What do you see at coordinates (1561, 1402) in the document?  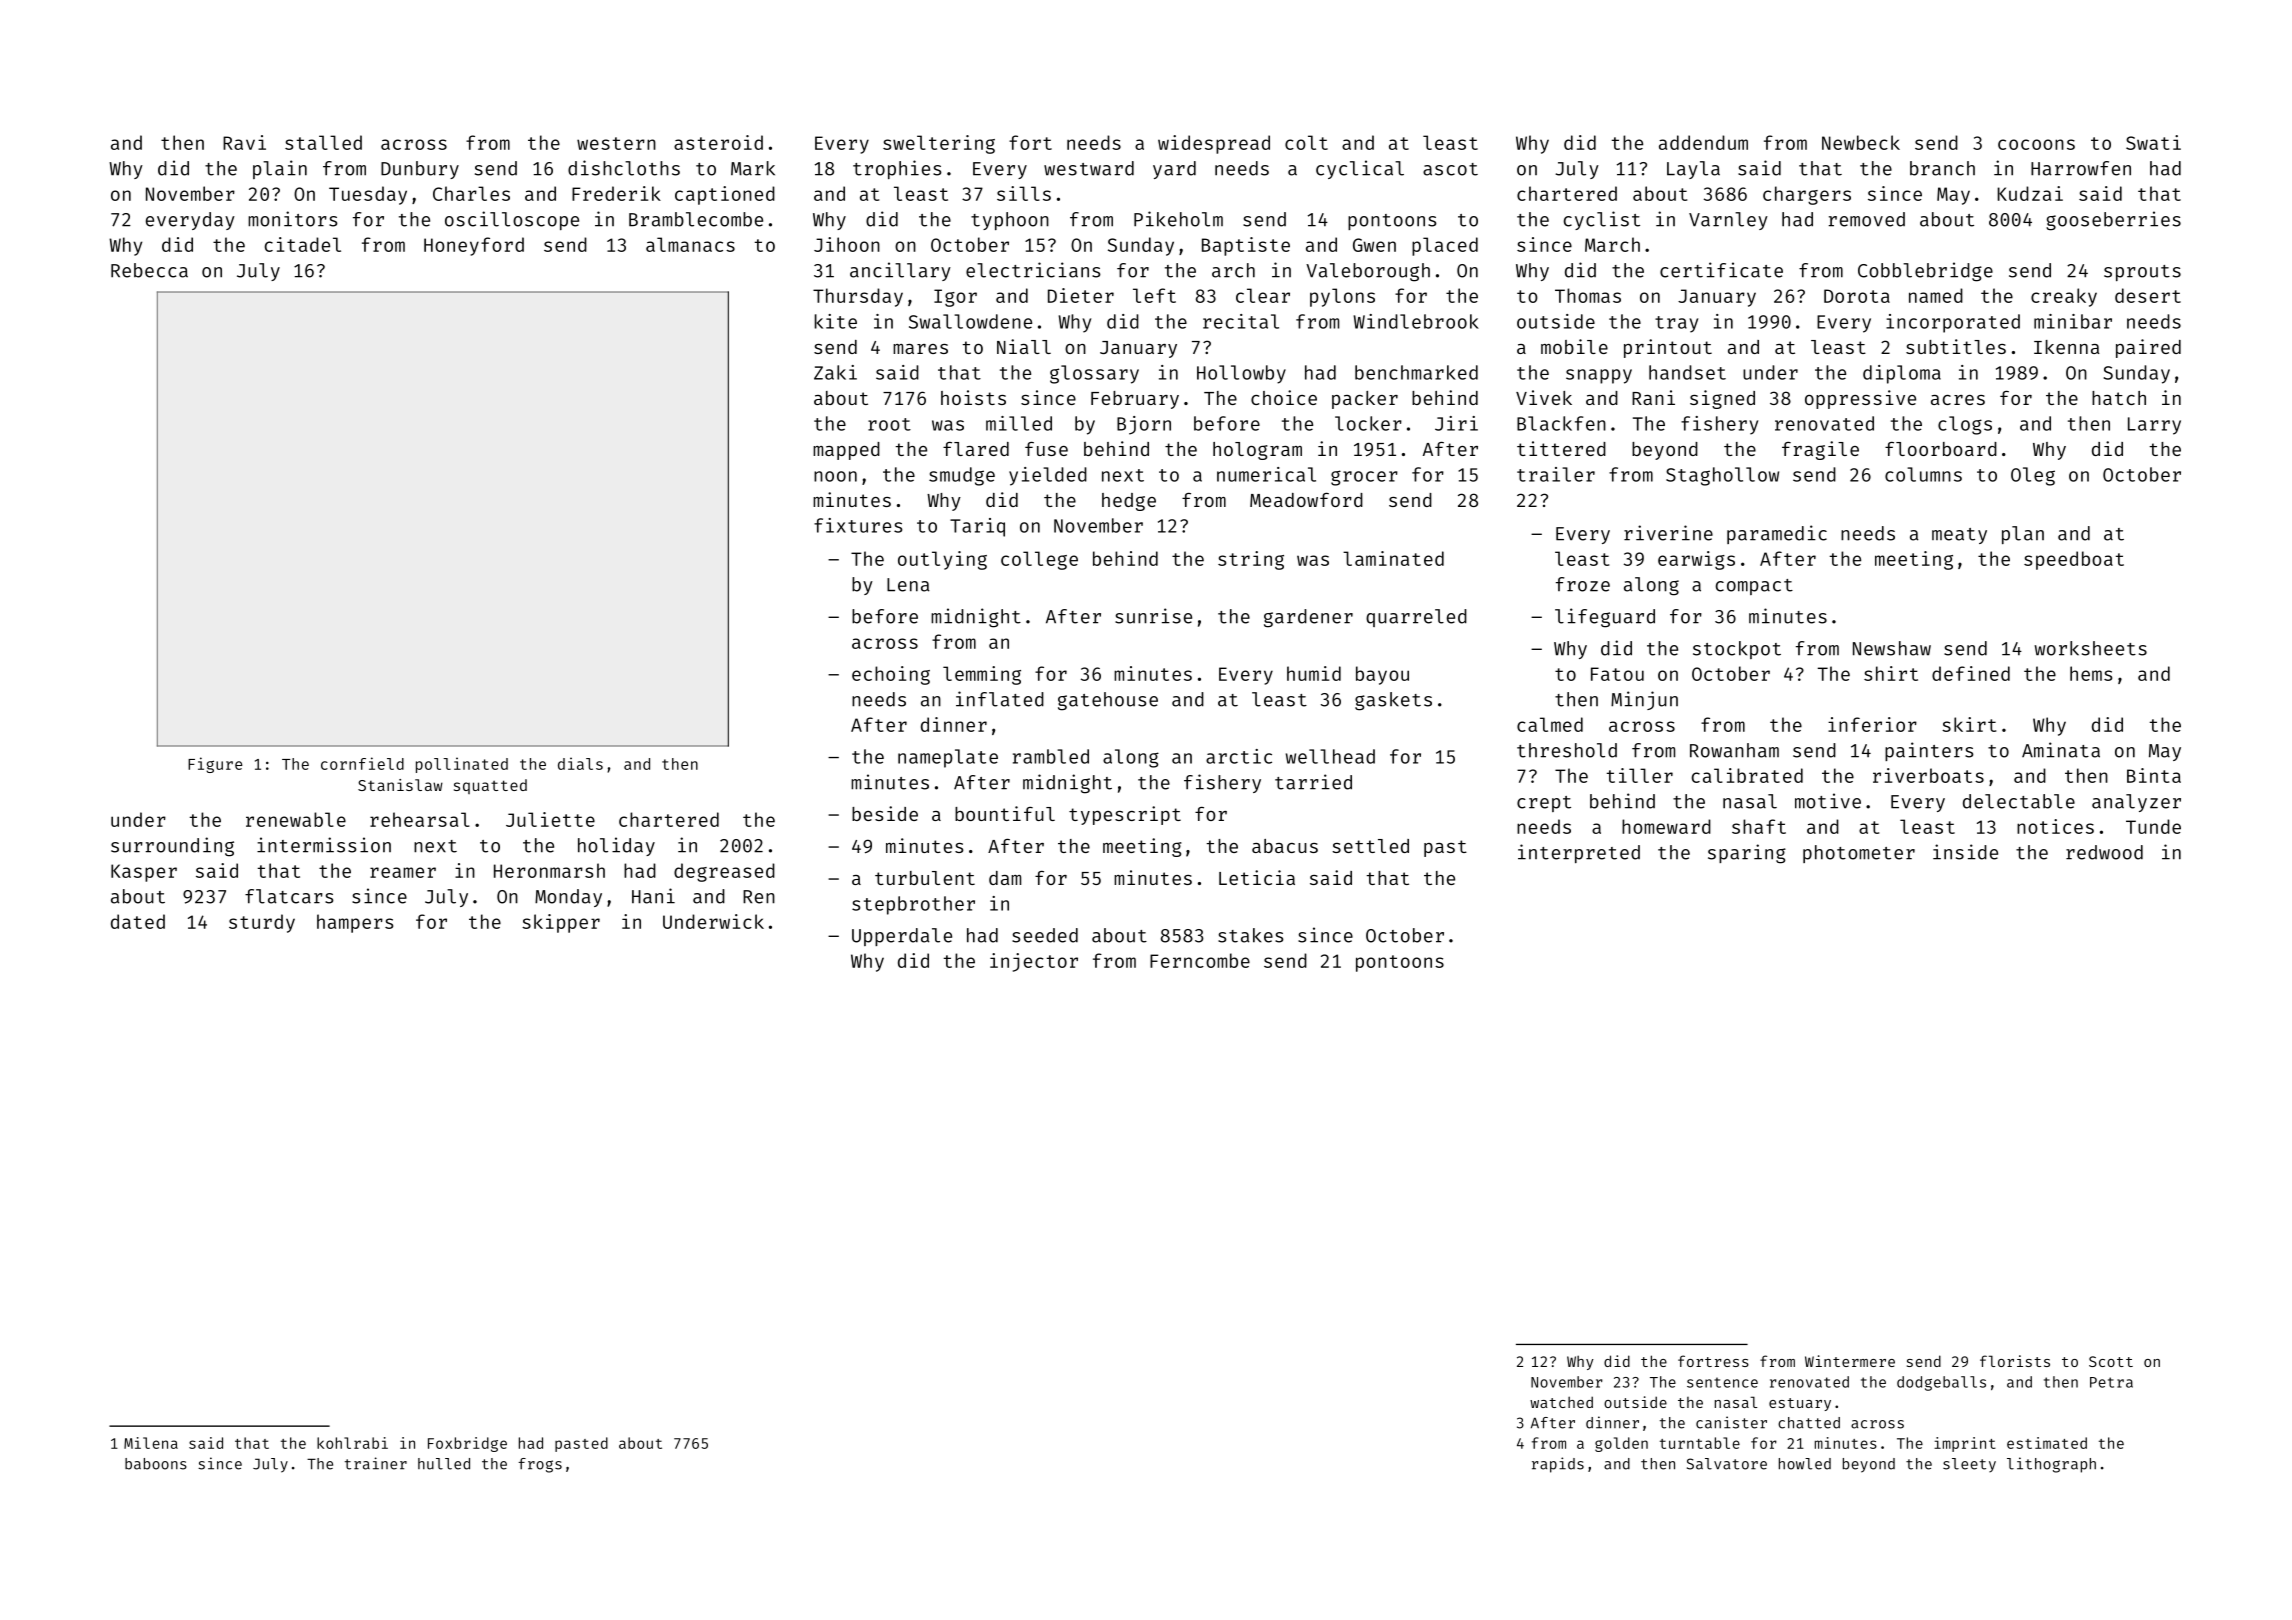 I see `watched` at bounding box center [1561, 1402].
